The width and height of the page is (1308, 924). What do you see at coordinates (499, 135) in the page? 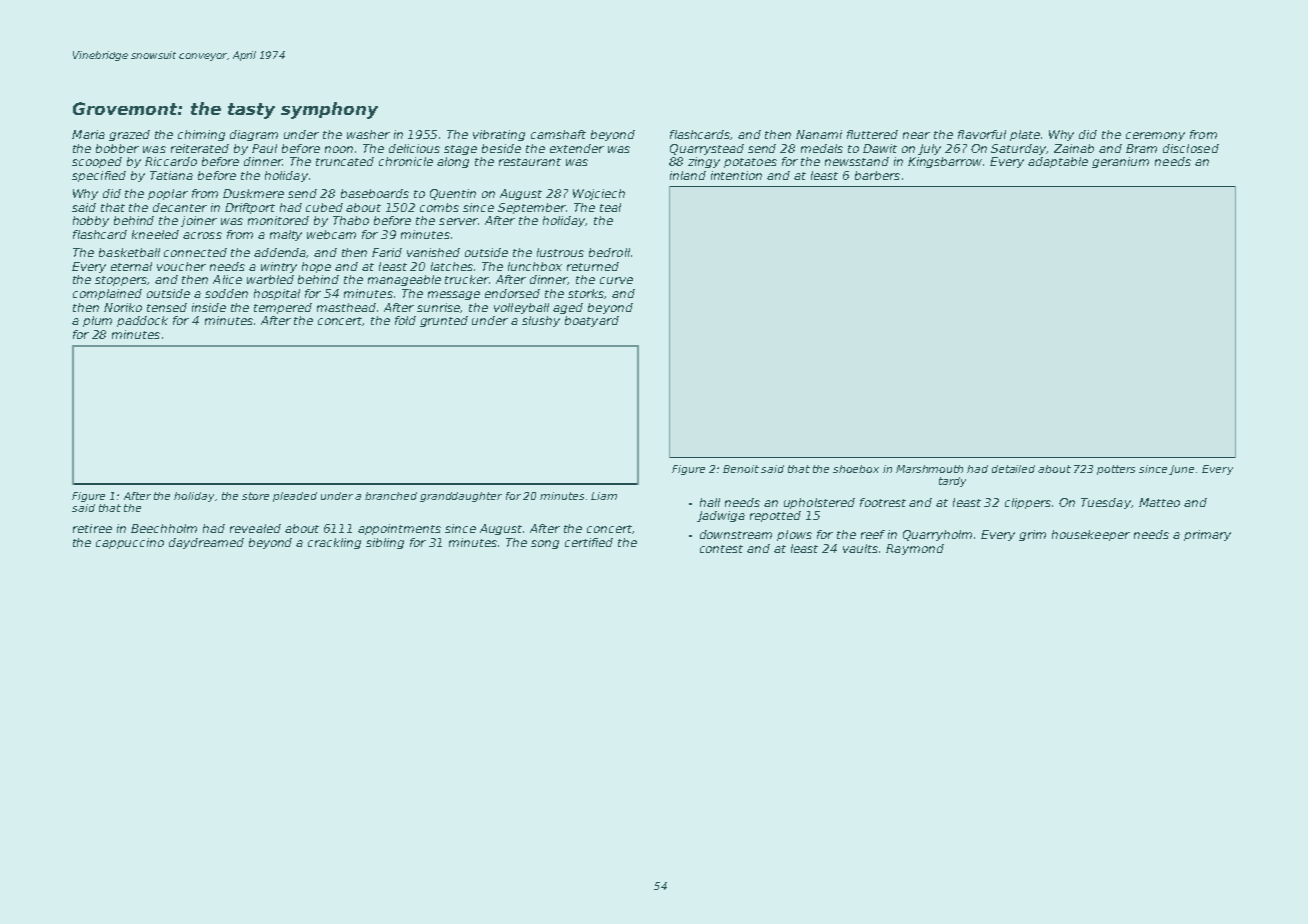
I see `vibrating` at bounding box center [499, 135].
